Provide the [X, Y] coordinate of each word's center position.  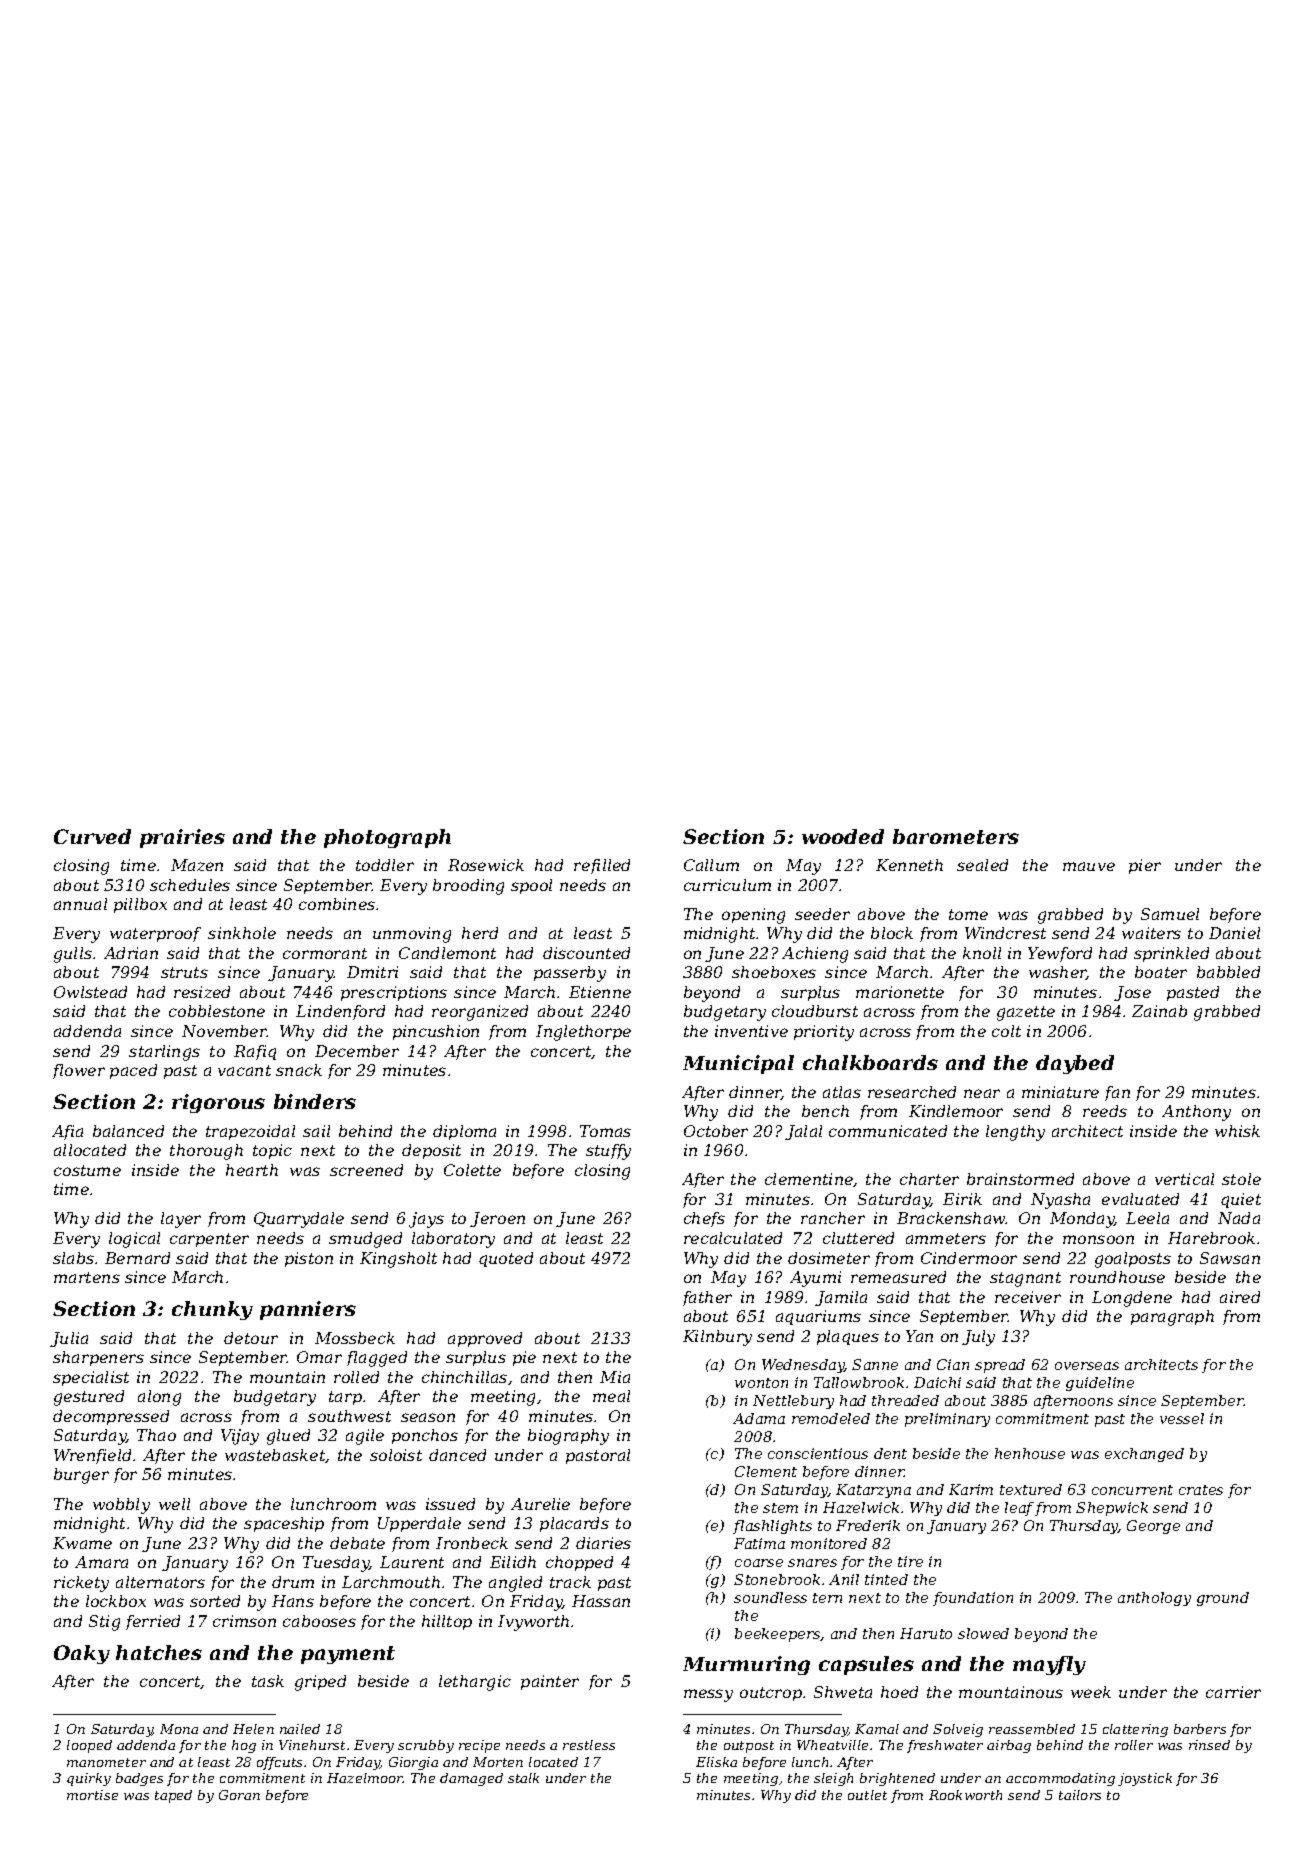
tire [910, 1561]
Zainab [1159, 1011]
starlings [164, 1053]
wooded [843, 836]
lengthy [1015, 1133]
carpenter [209, 1240]
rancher [833, 1218]
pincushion [436, 1032]
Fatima [759, 1543]
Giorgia [413, 1763]
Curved [92, 836]
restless [589, 1745]
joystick [1145, 1779]
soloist [396, 1455]
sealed [982, 865]
